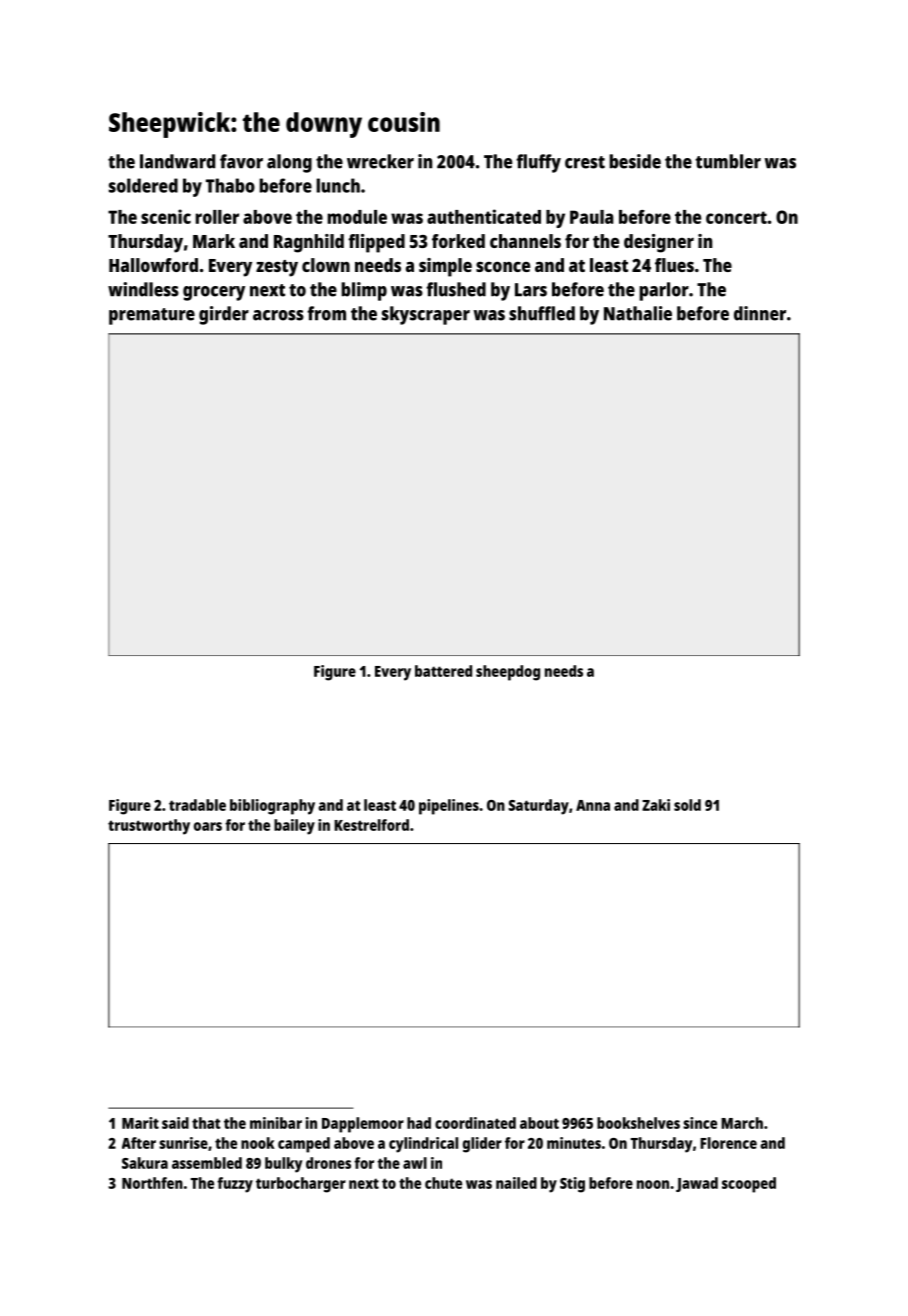  Describe the element at coordinates (152, 1183) in the image. I see `Northfen` at that location.
